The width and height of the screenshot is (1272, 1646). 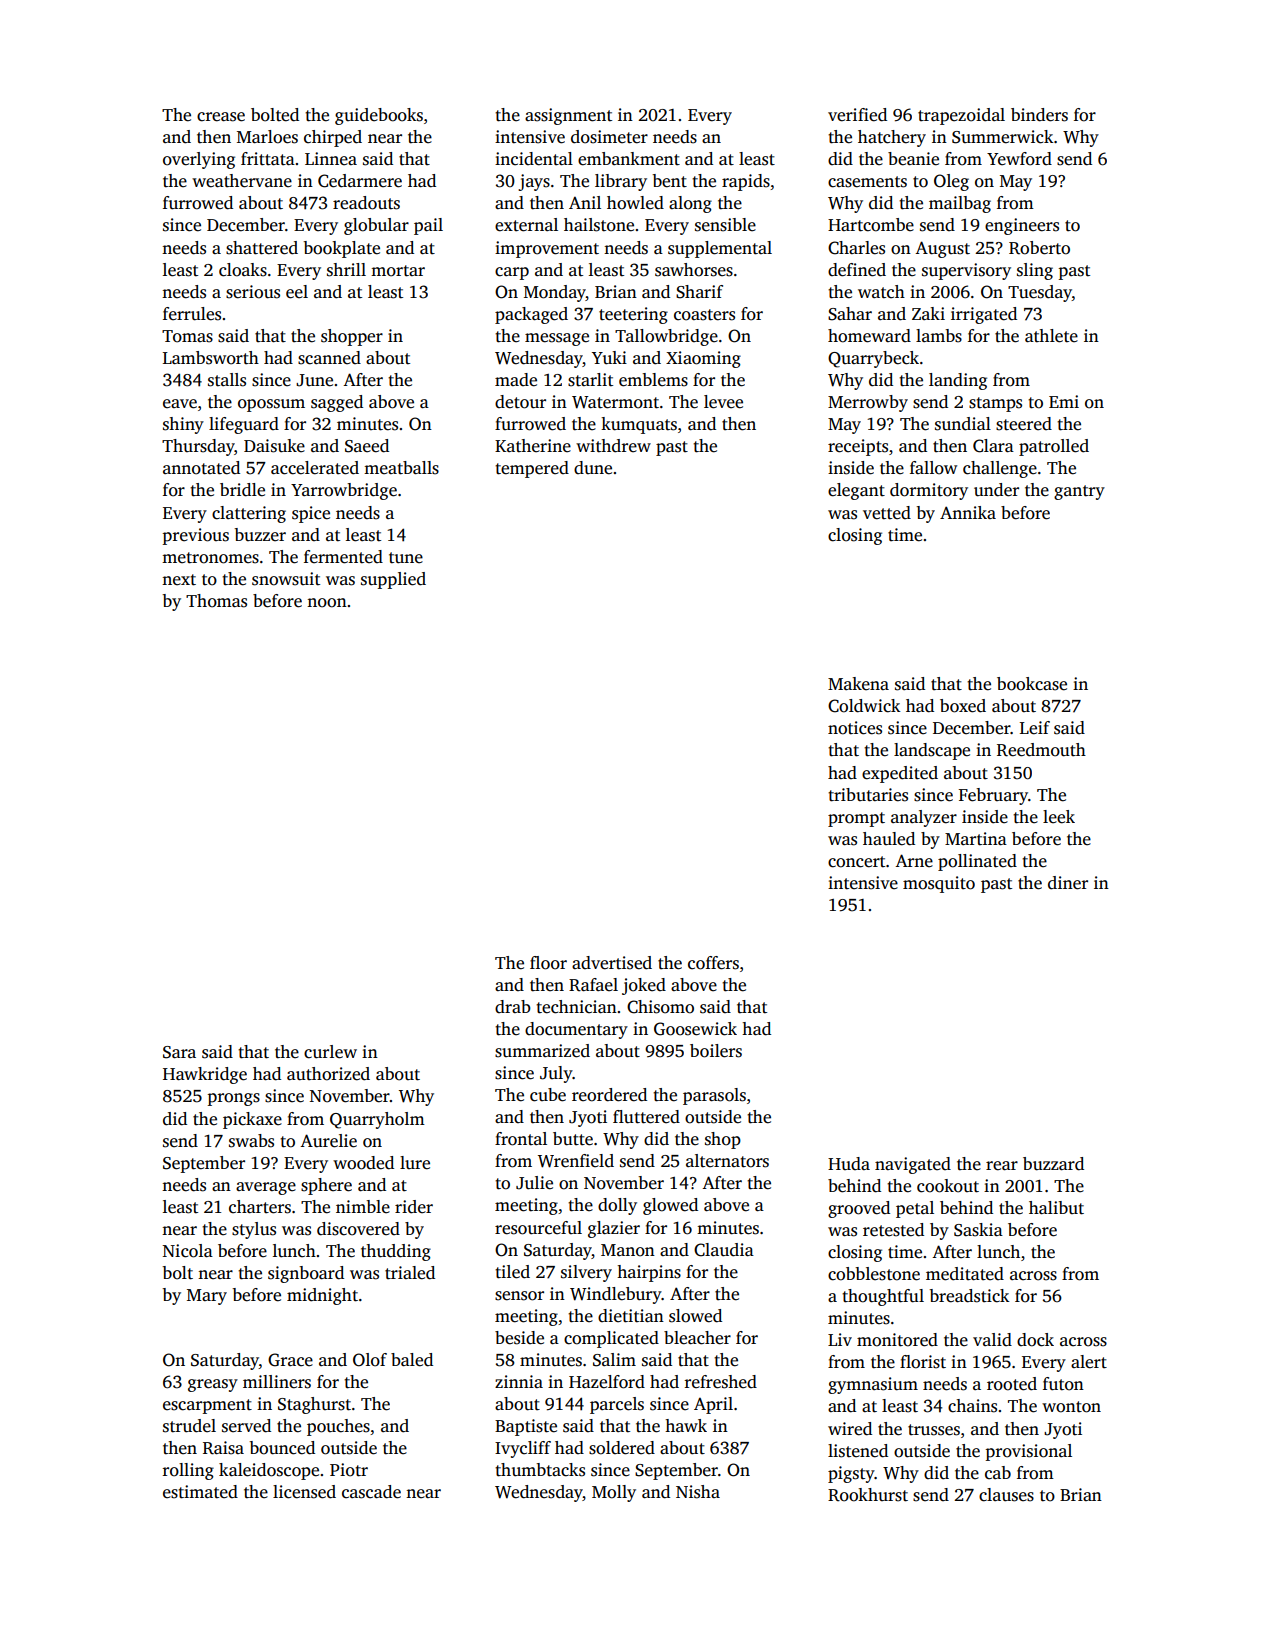 I want to click on Reedmouth, so click(x=1041, y=750).
